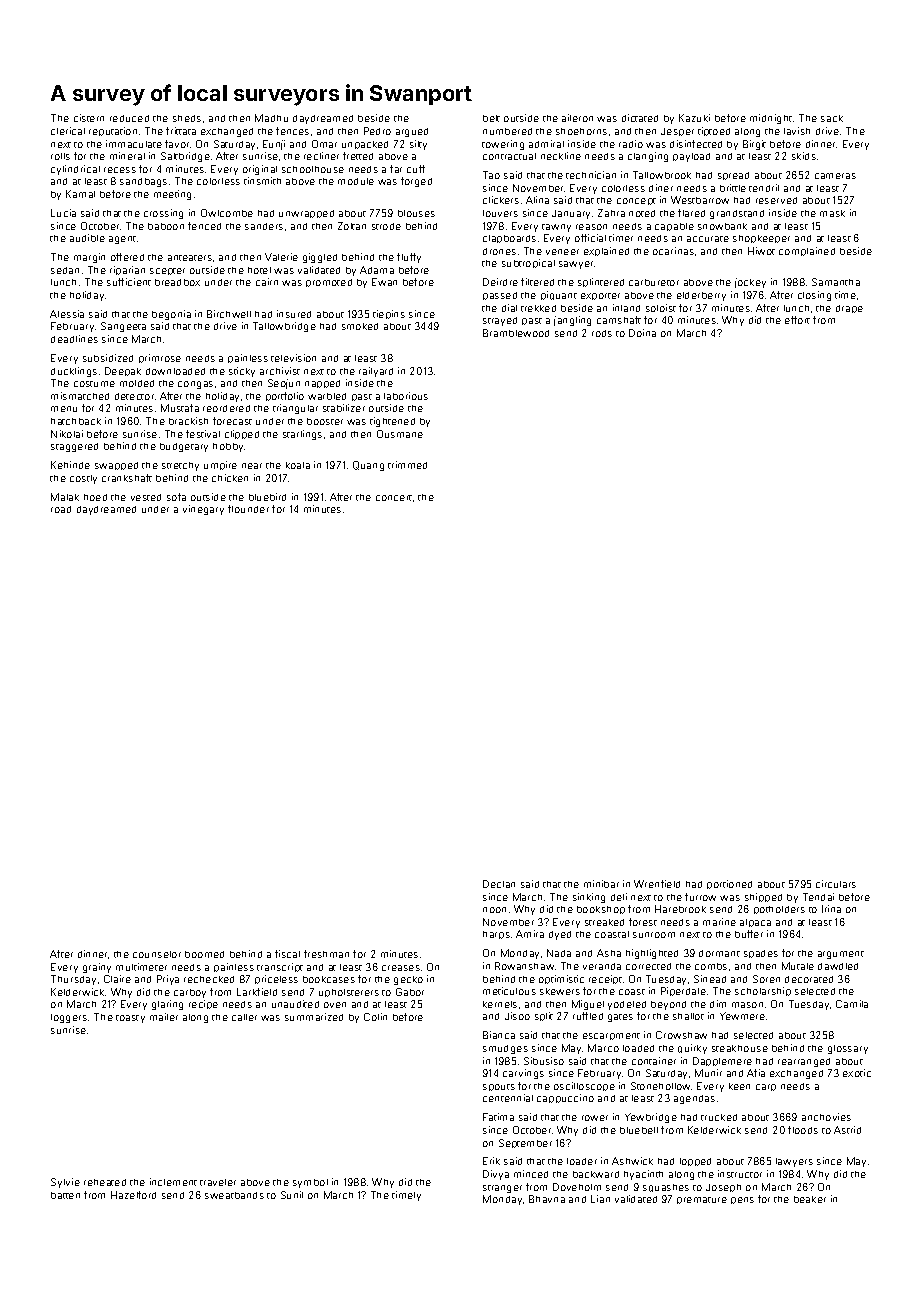 This screenshot has width=924, height=1308. I want to click on sack, so click(832, 118).
